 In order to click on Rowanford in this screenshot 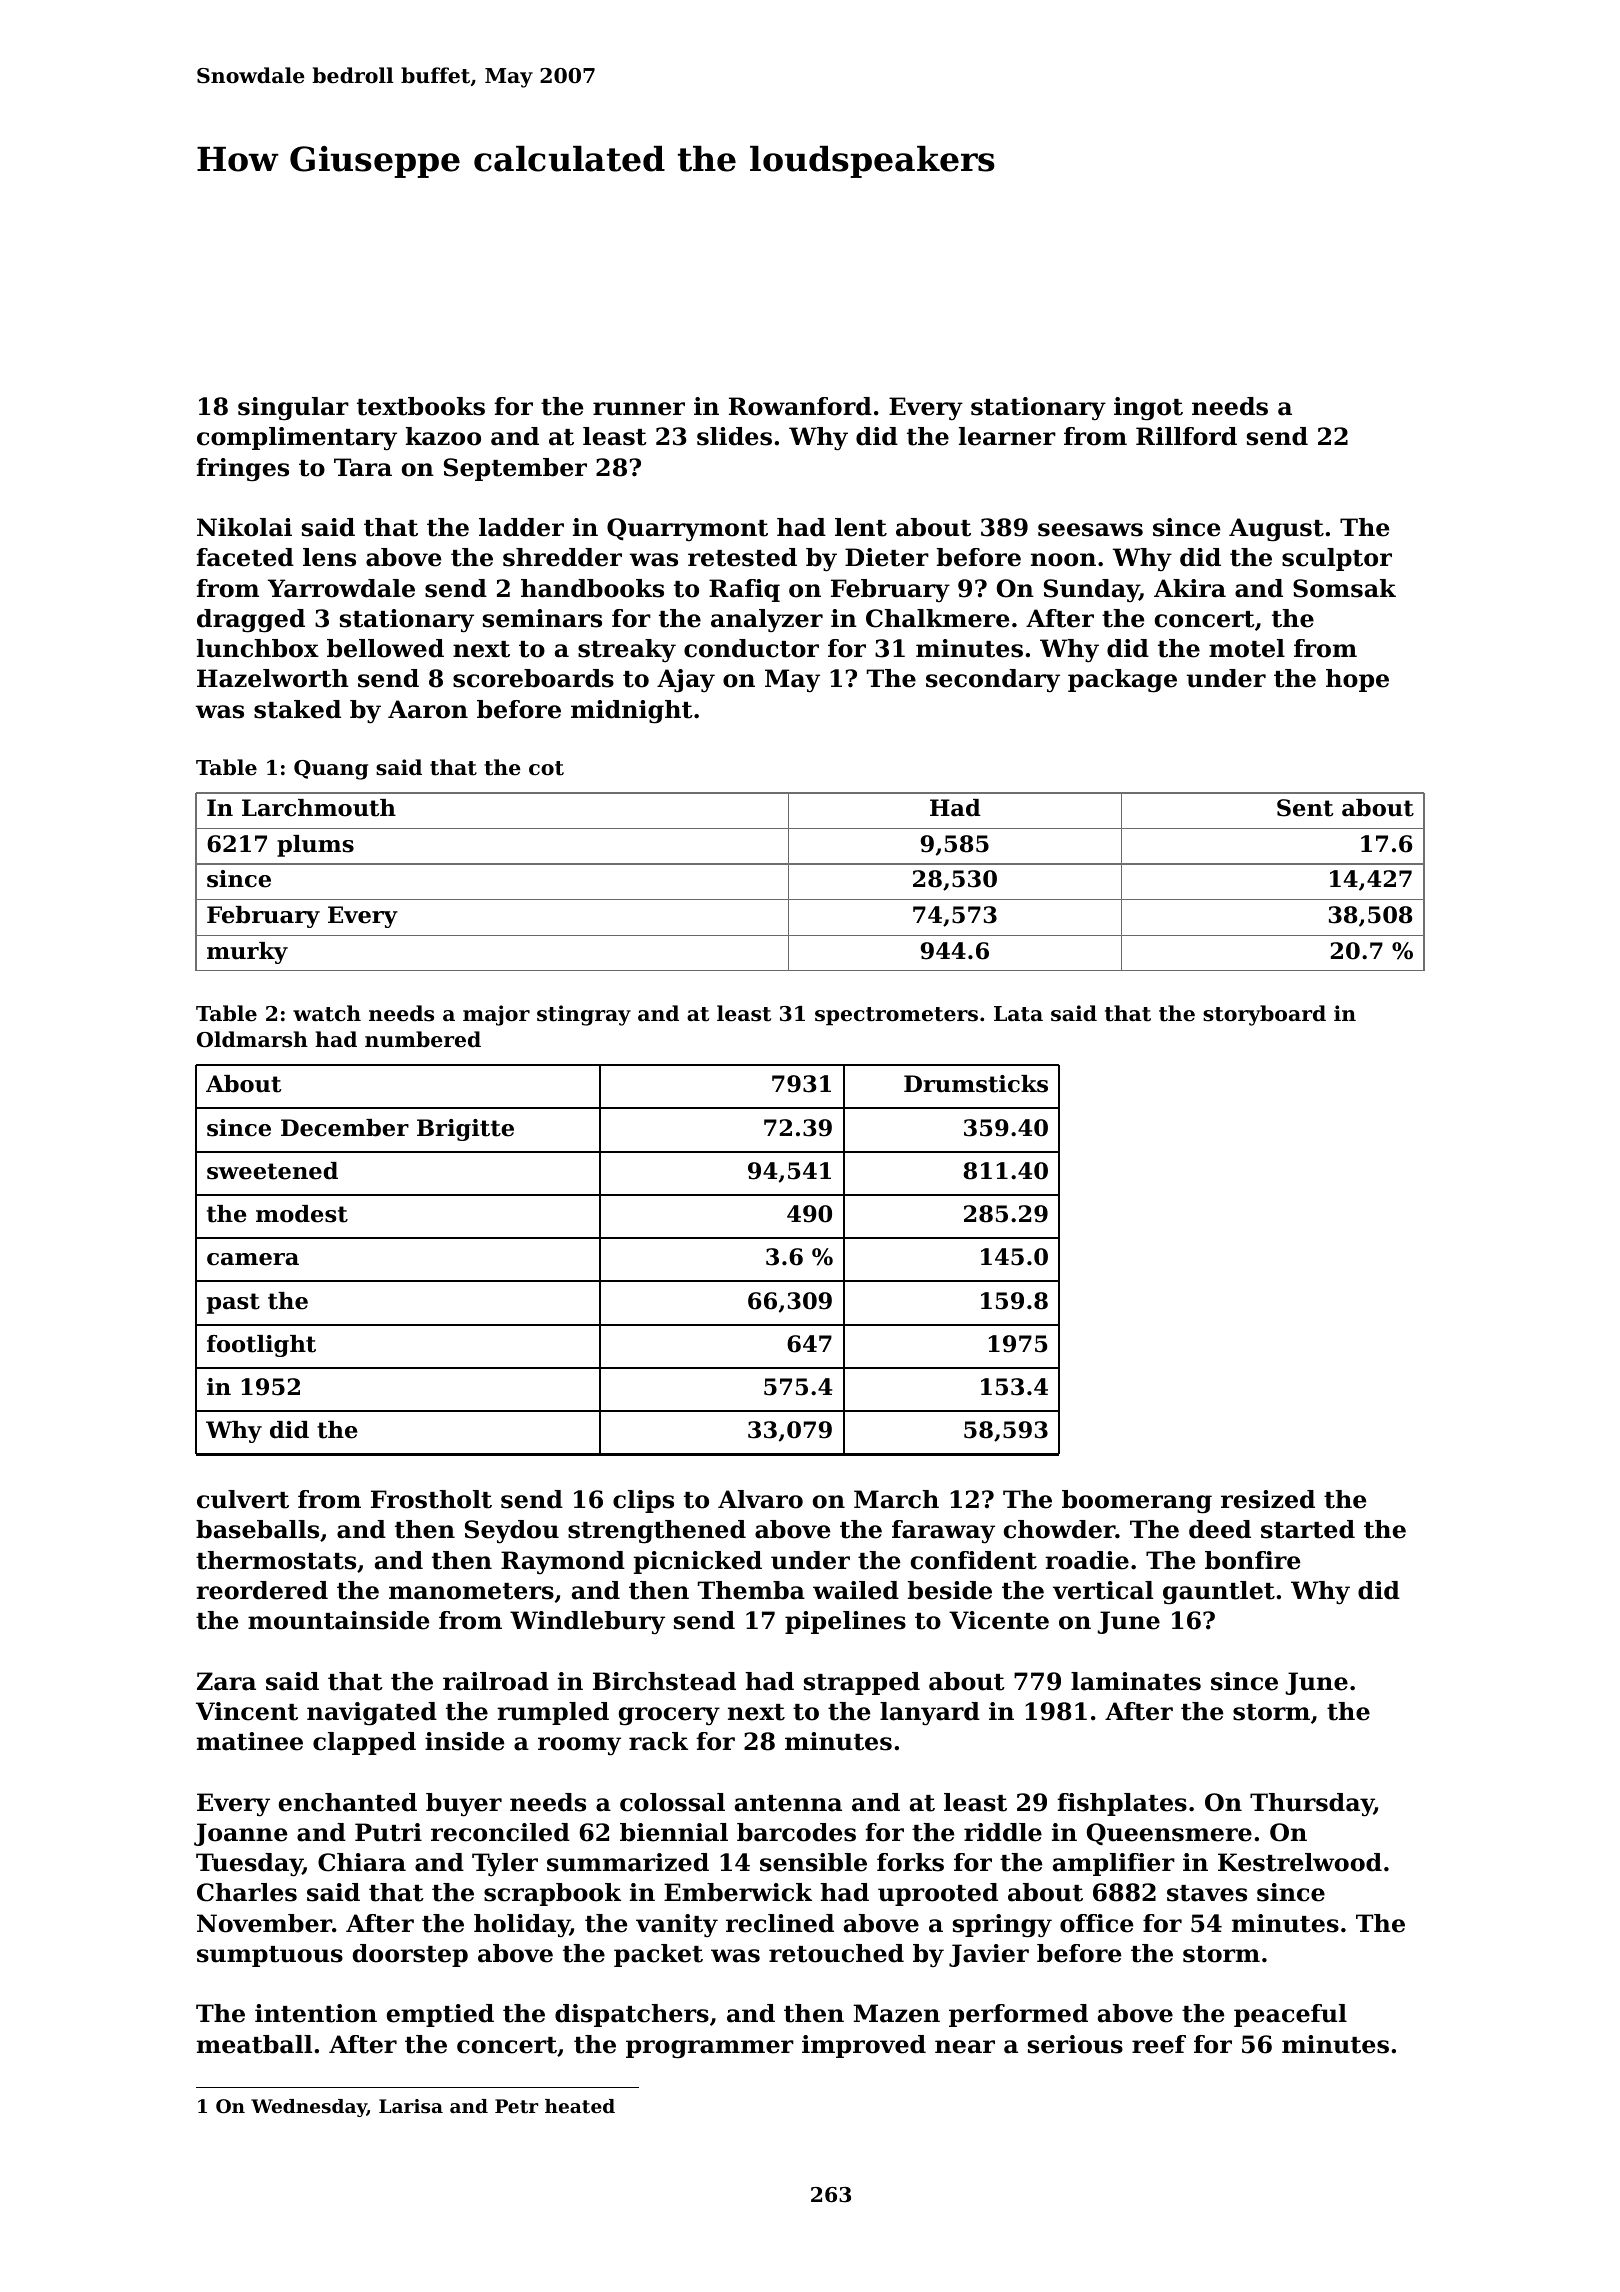, I will do `click(800, 406)`.
